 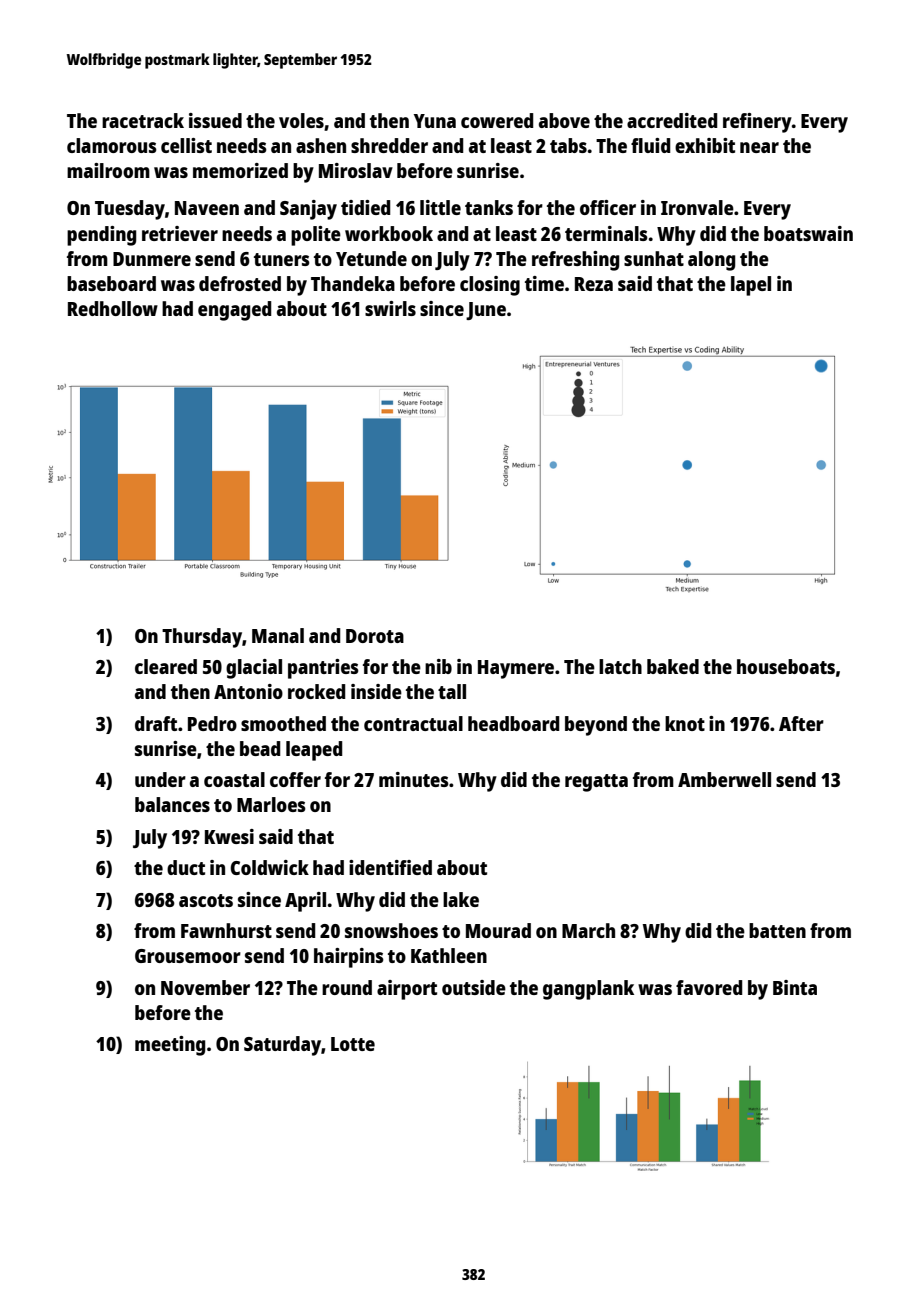 I want to click on Kathleen, so click(x=449, y=955).
